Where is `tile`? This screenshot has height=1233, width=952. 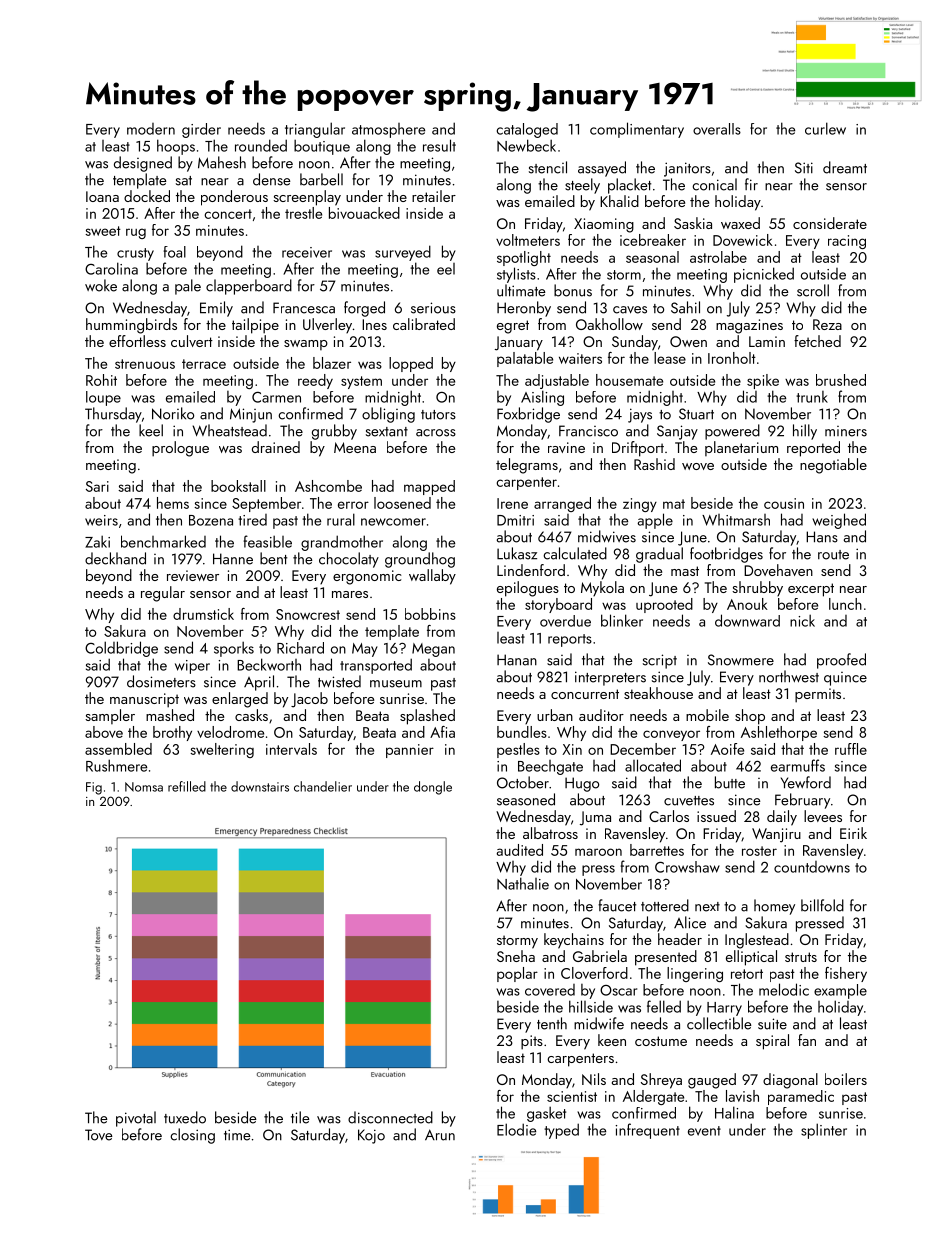
tile is located at coordinates (300, 1117).
